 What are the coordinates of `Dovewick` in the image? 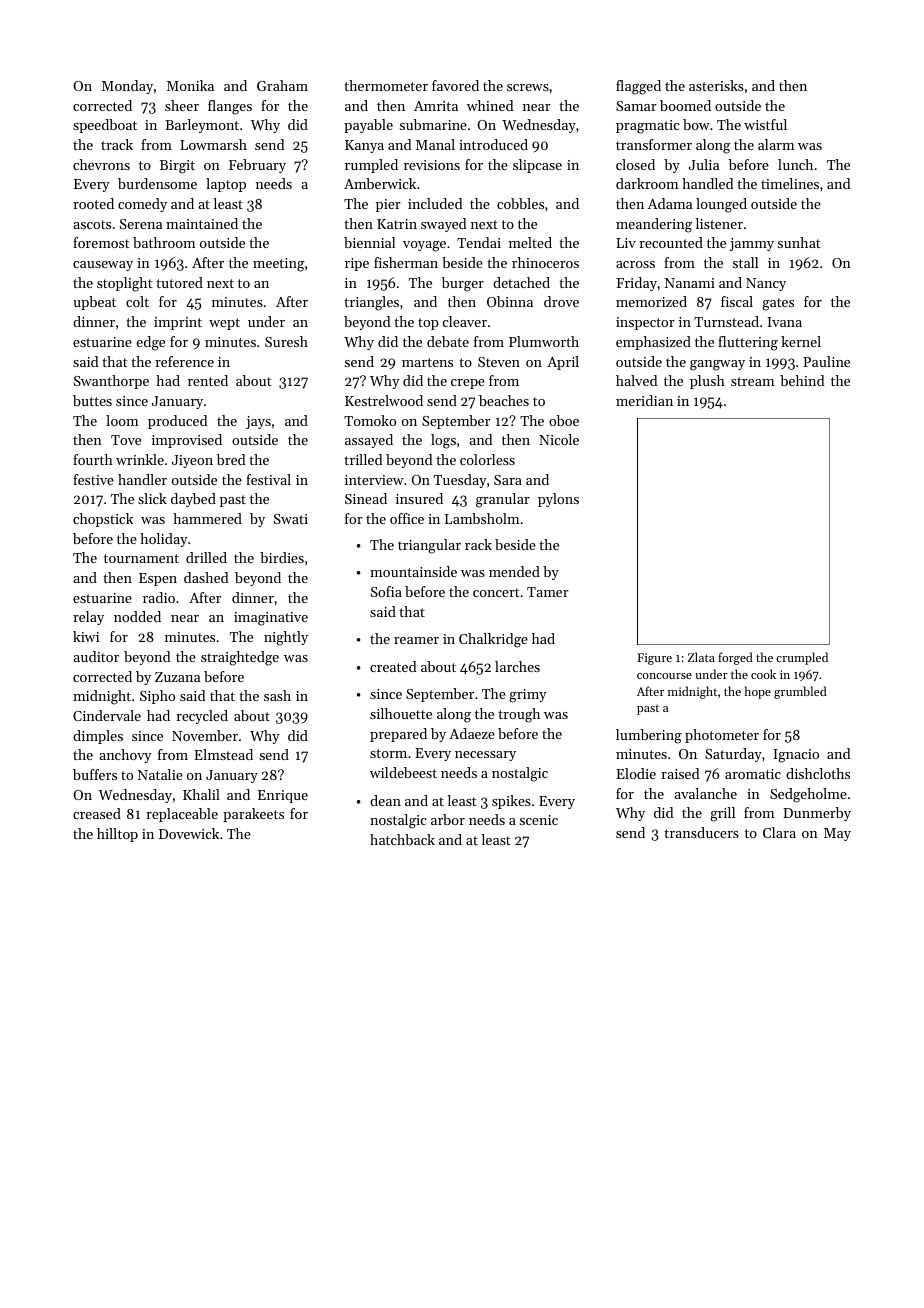 It's located at (189, 833).
